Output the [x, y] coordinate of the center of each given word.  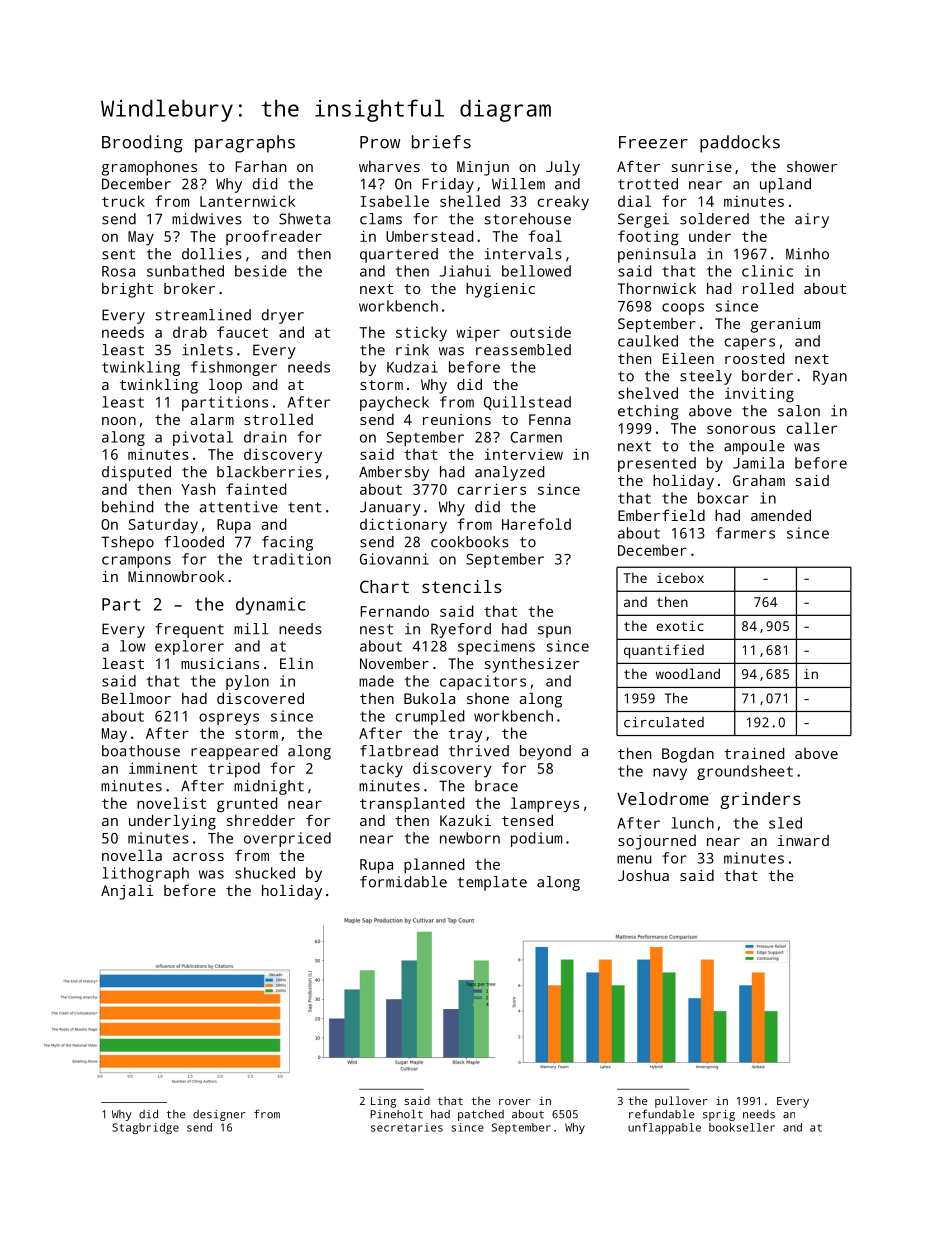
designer [219, 1115]
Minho [807, 254]
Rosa [118, 271]
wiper [478, 334]
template [492, 883]
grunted [247, 805]
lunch [693, 823]
